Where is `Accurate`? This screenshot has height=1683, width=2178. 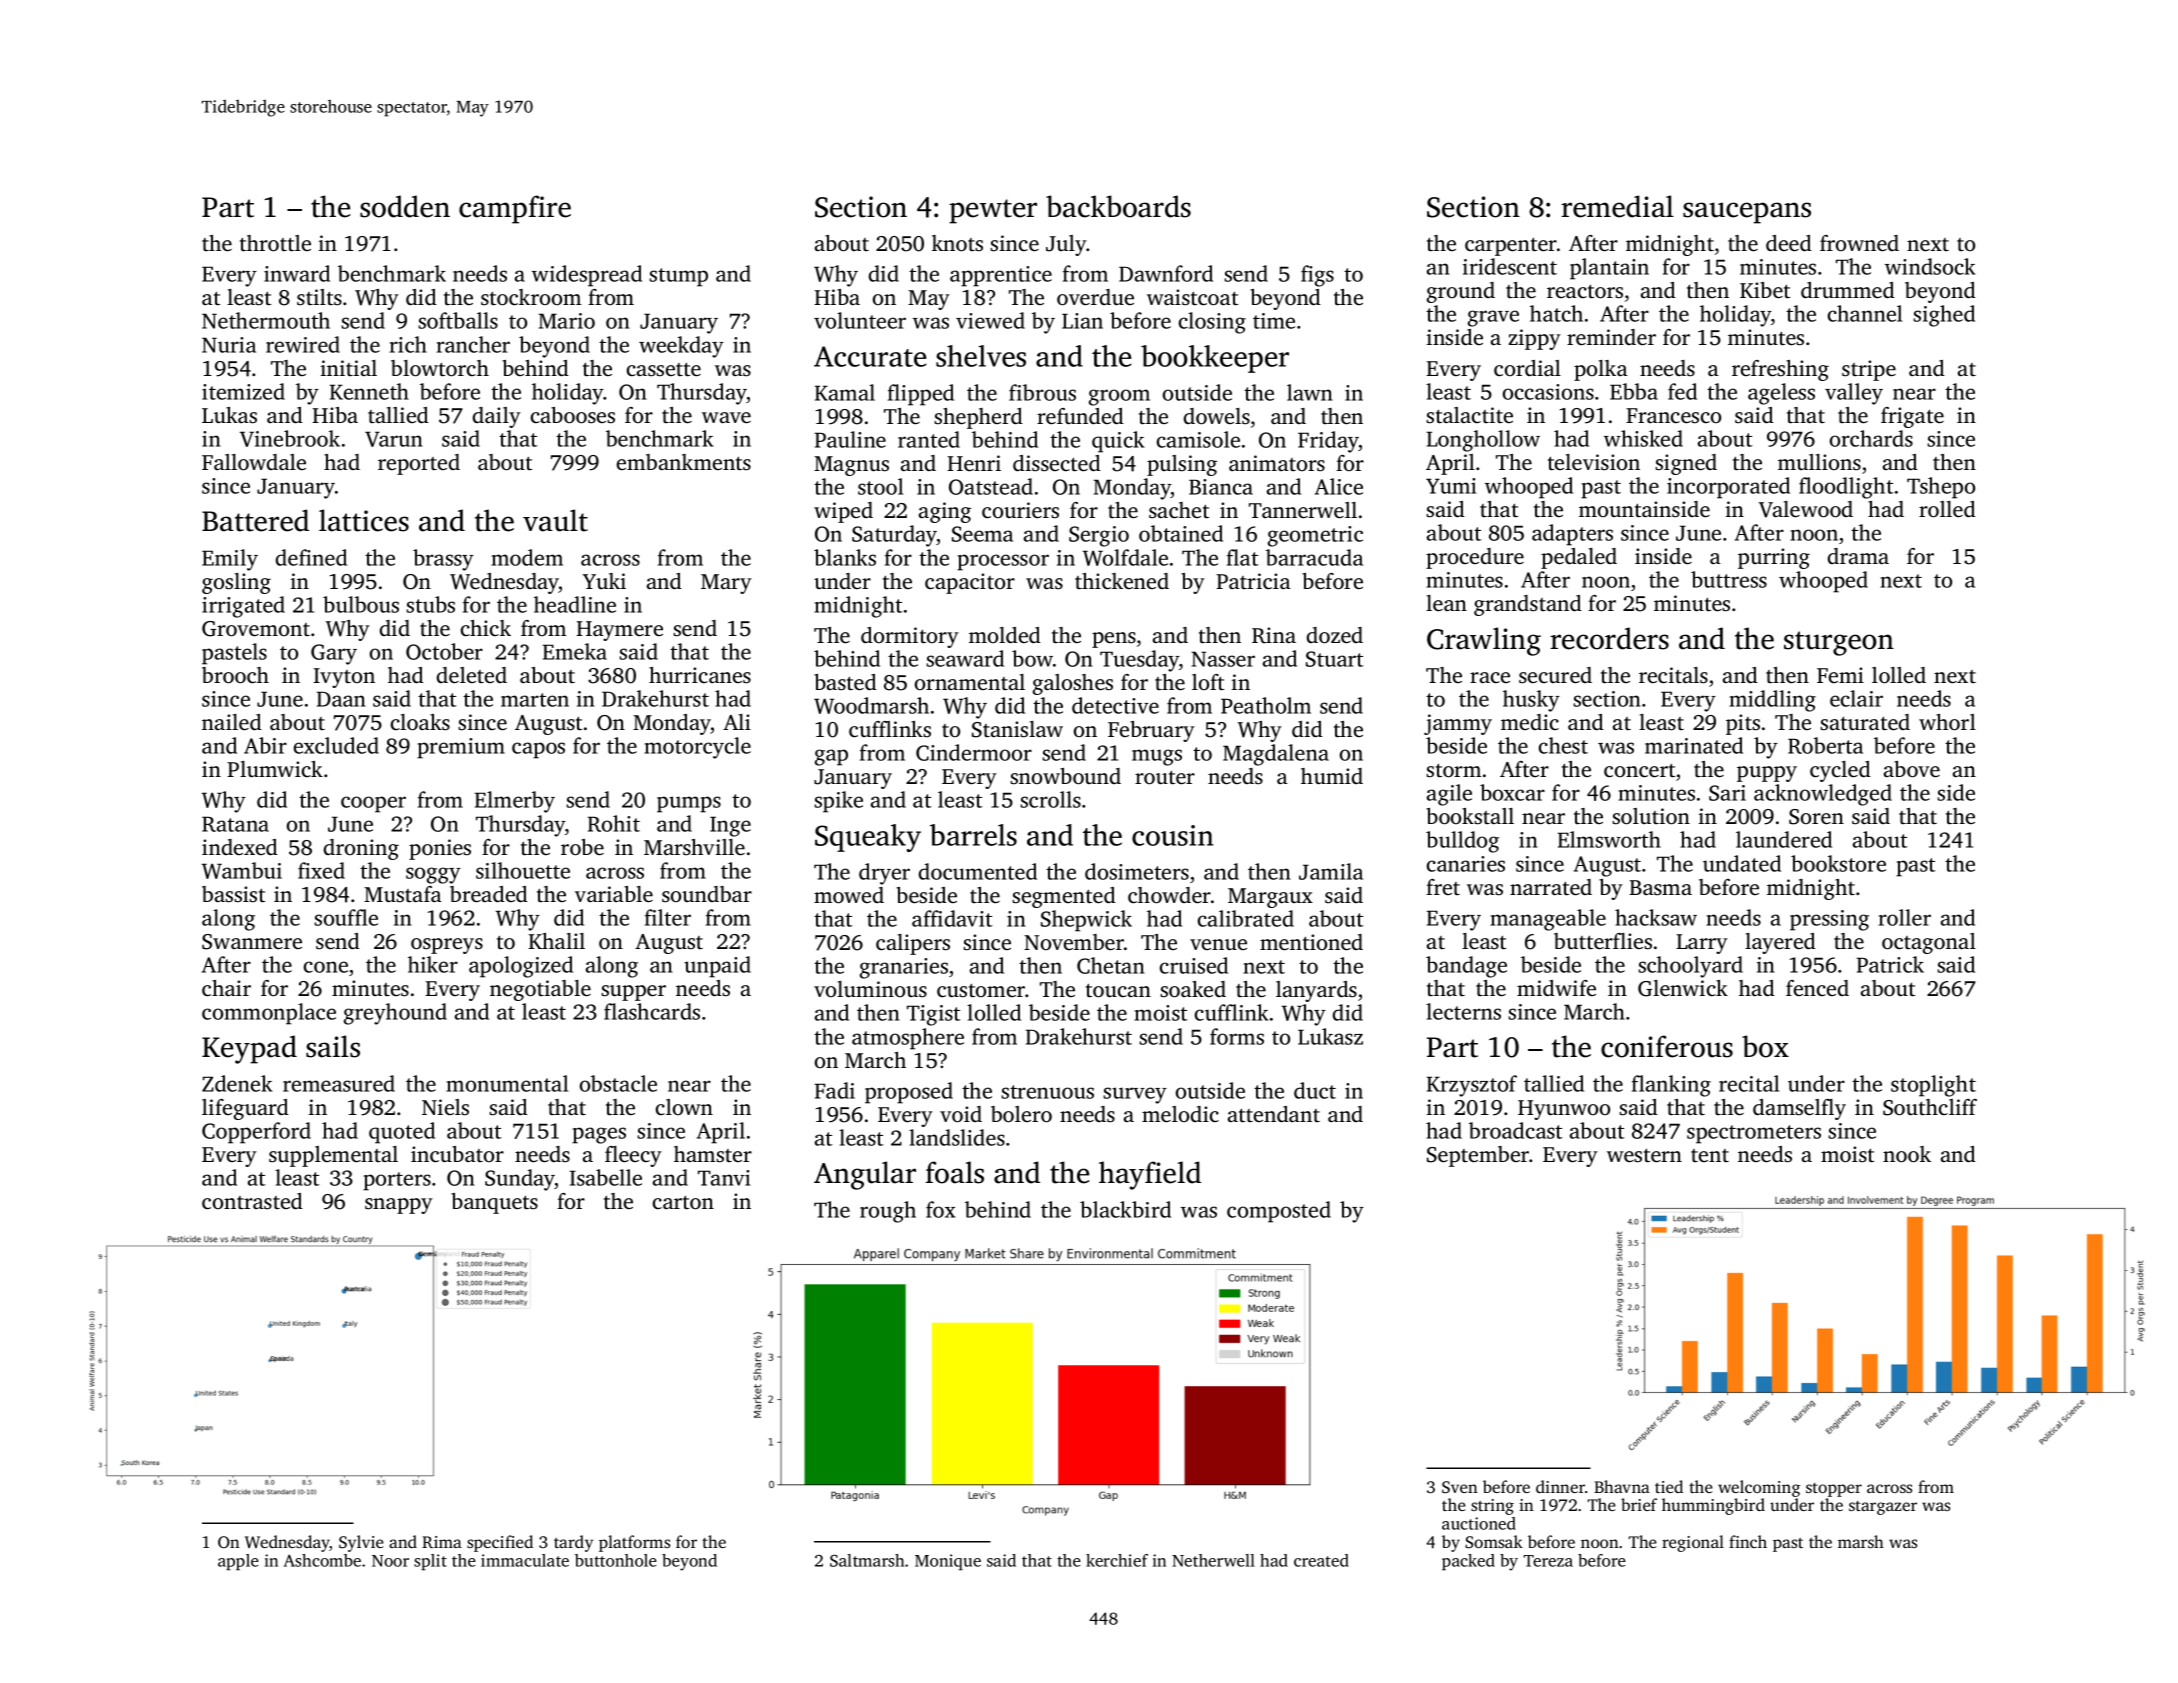
Accurate is located at coordinates (870, 356).
